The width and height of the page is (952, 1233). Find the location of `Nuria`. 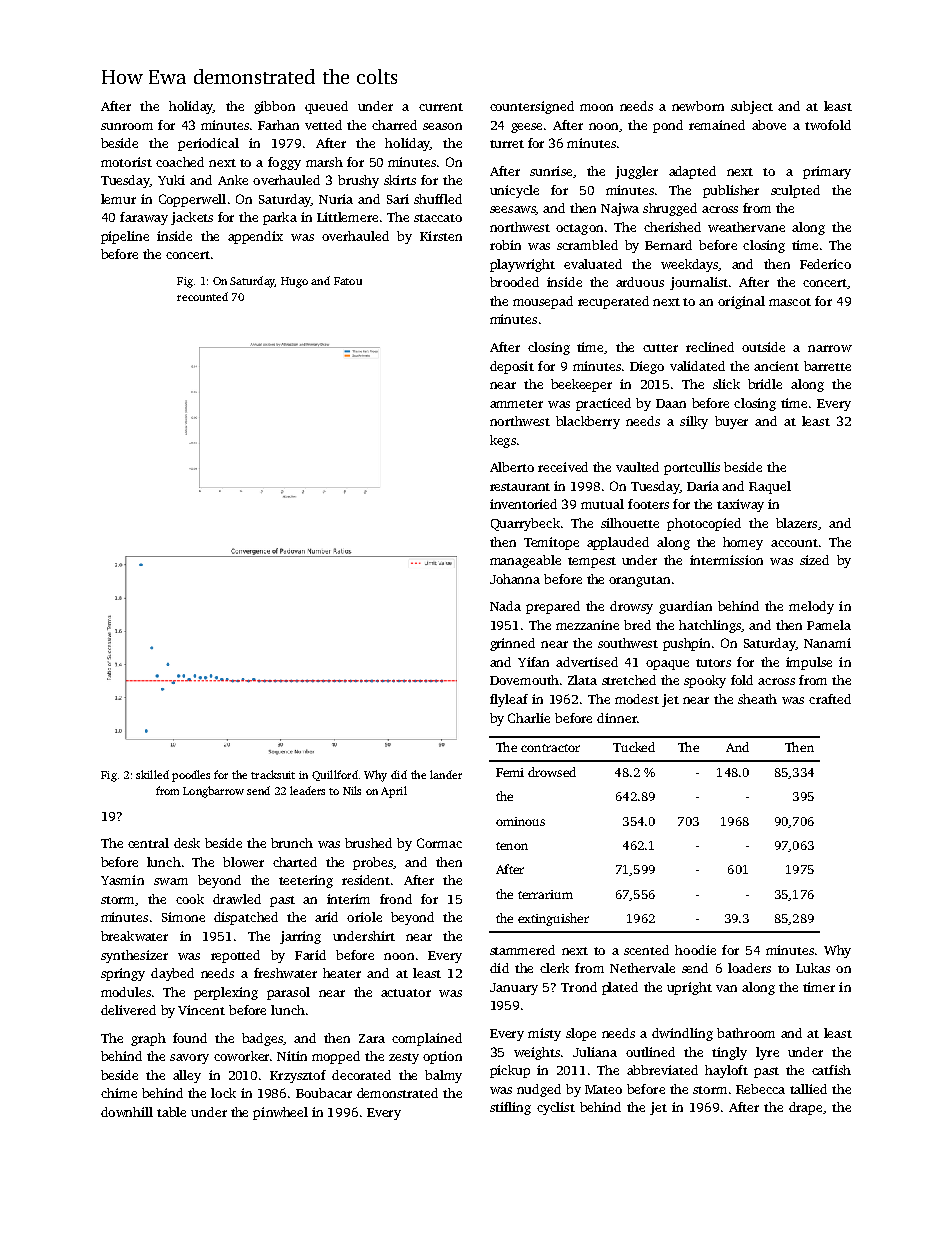

Nuria is located at coordinates (336, 199).
